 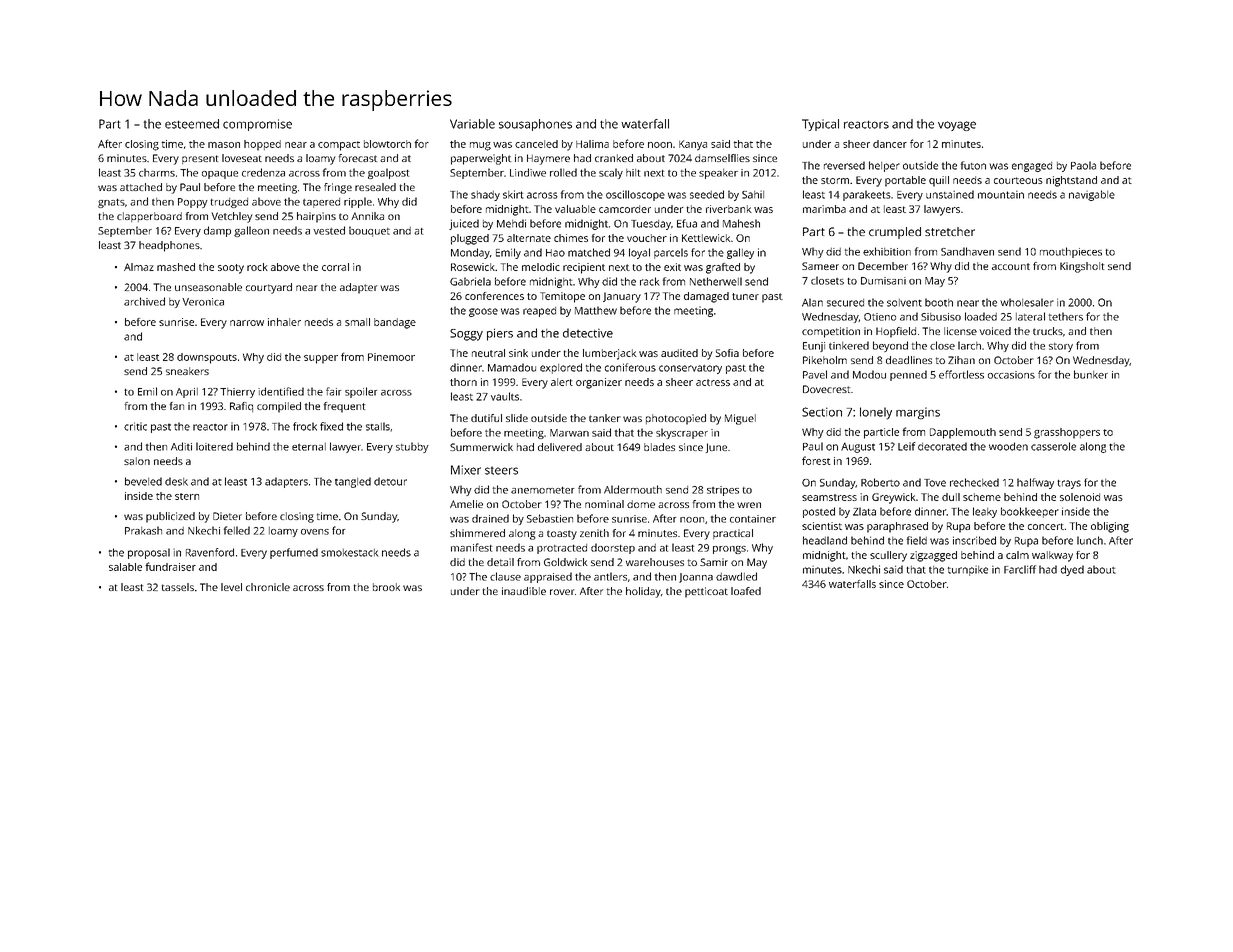 I want to click on esteemed, so click(x=192, y=124).
